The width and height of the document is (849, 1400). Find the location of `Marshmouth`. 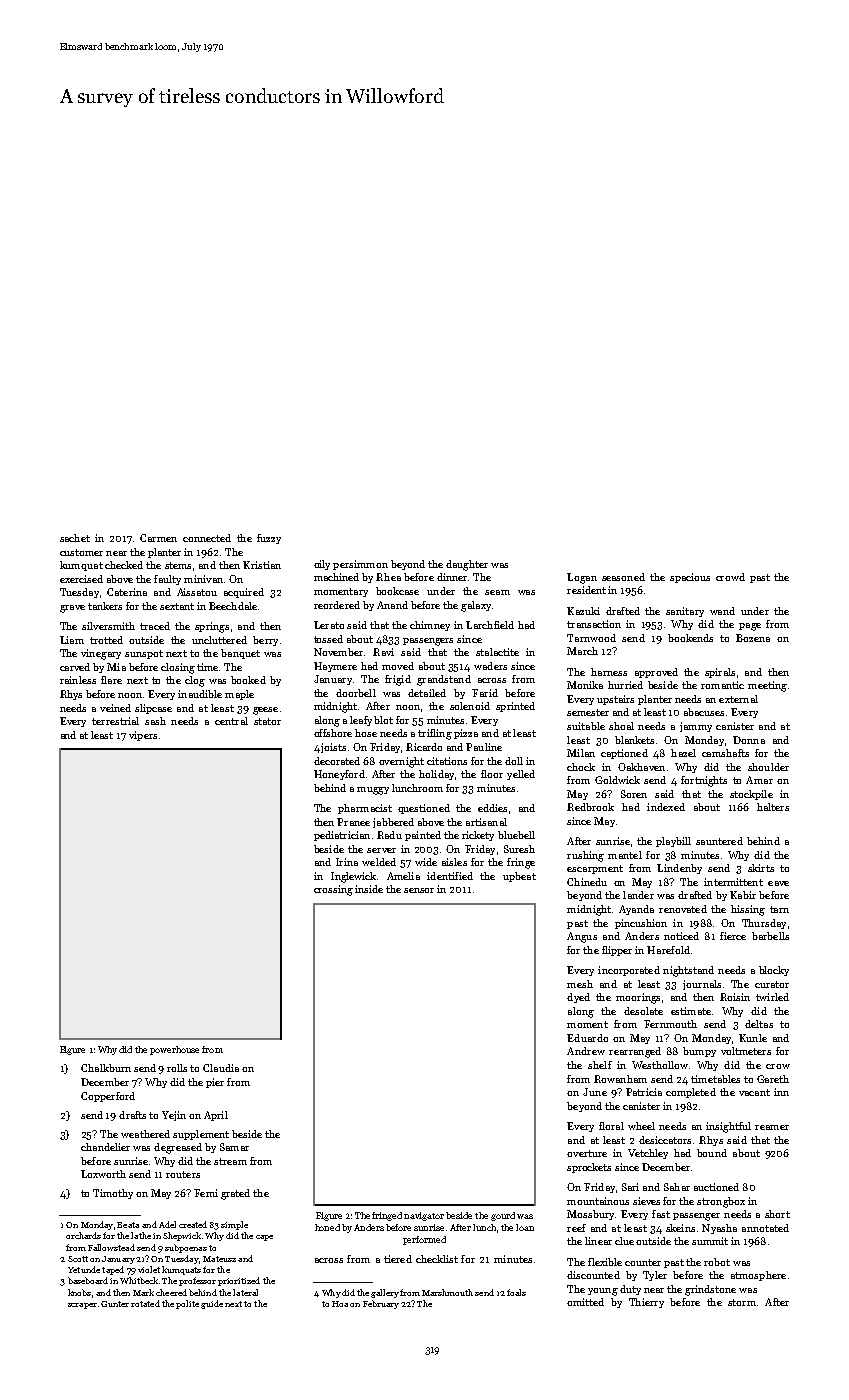

Marshmouth is located at coordinates (447, 1292).
